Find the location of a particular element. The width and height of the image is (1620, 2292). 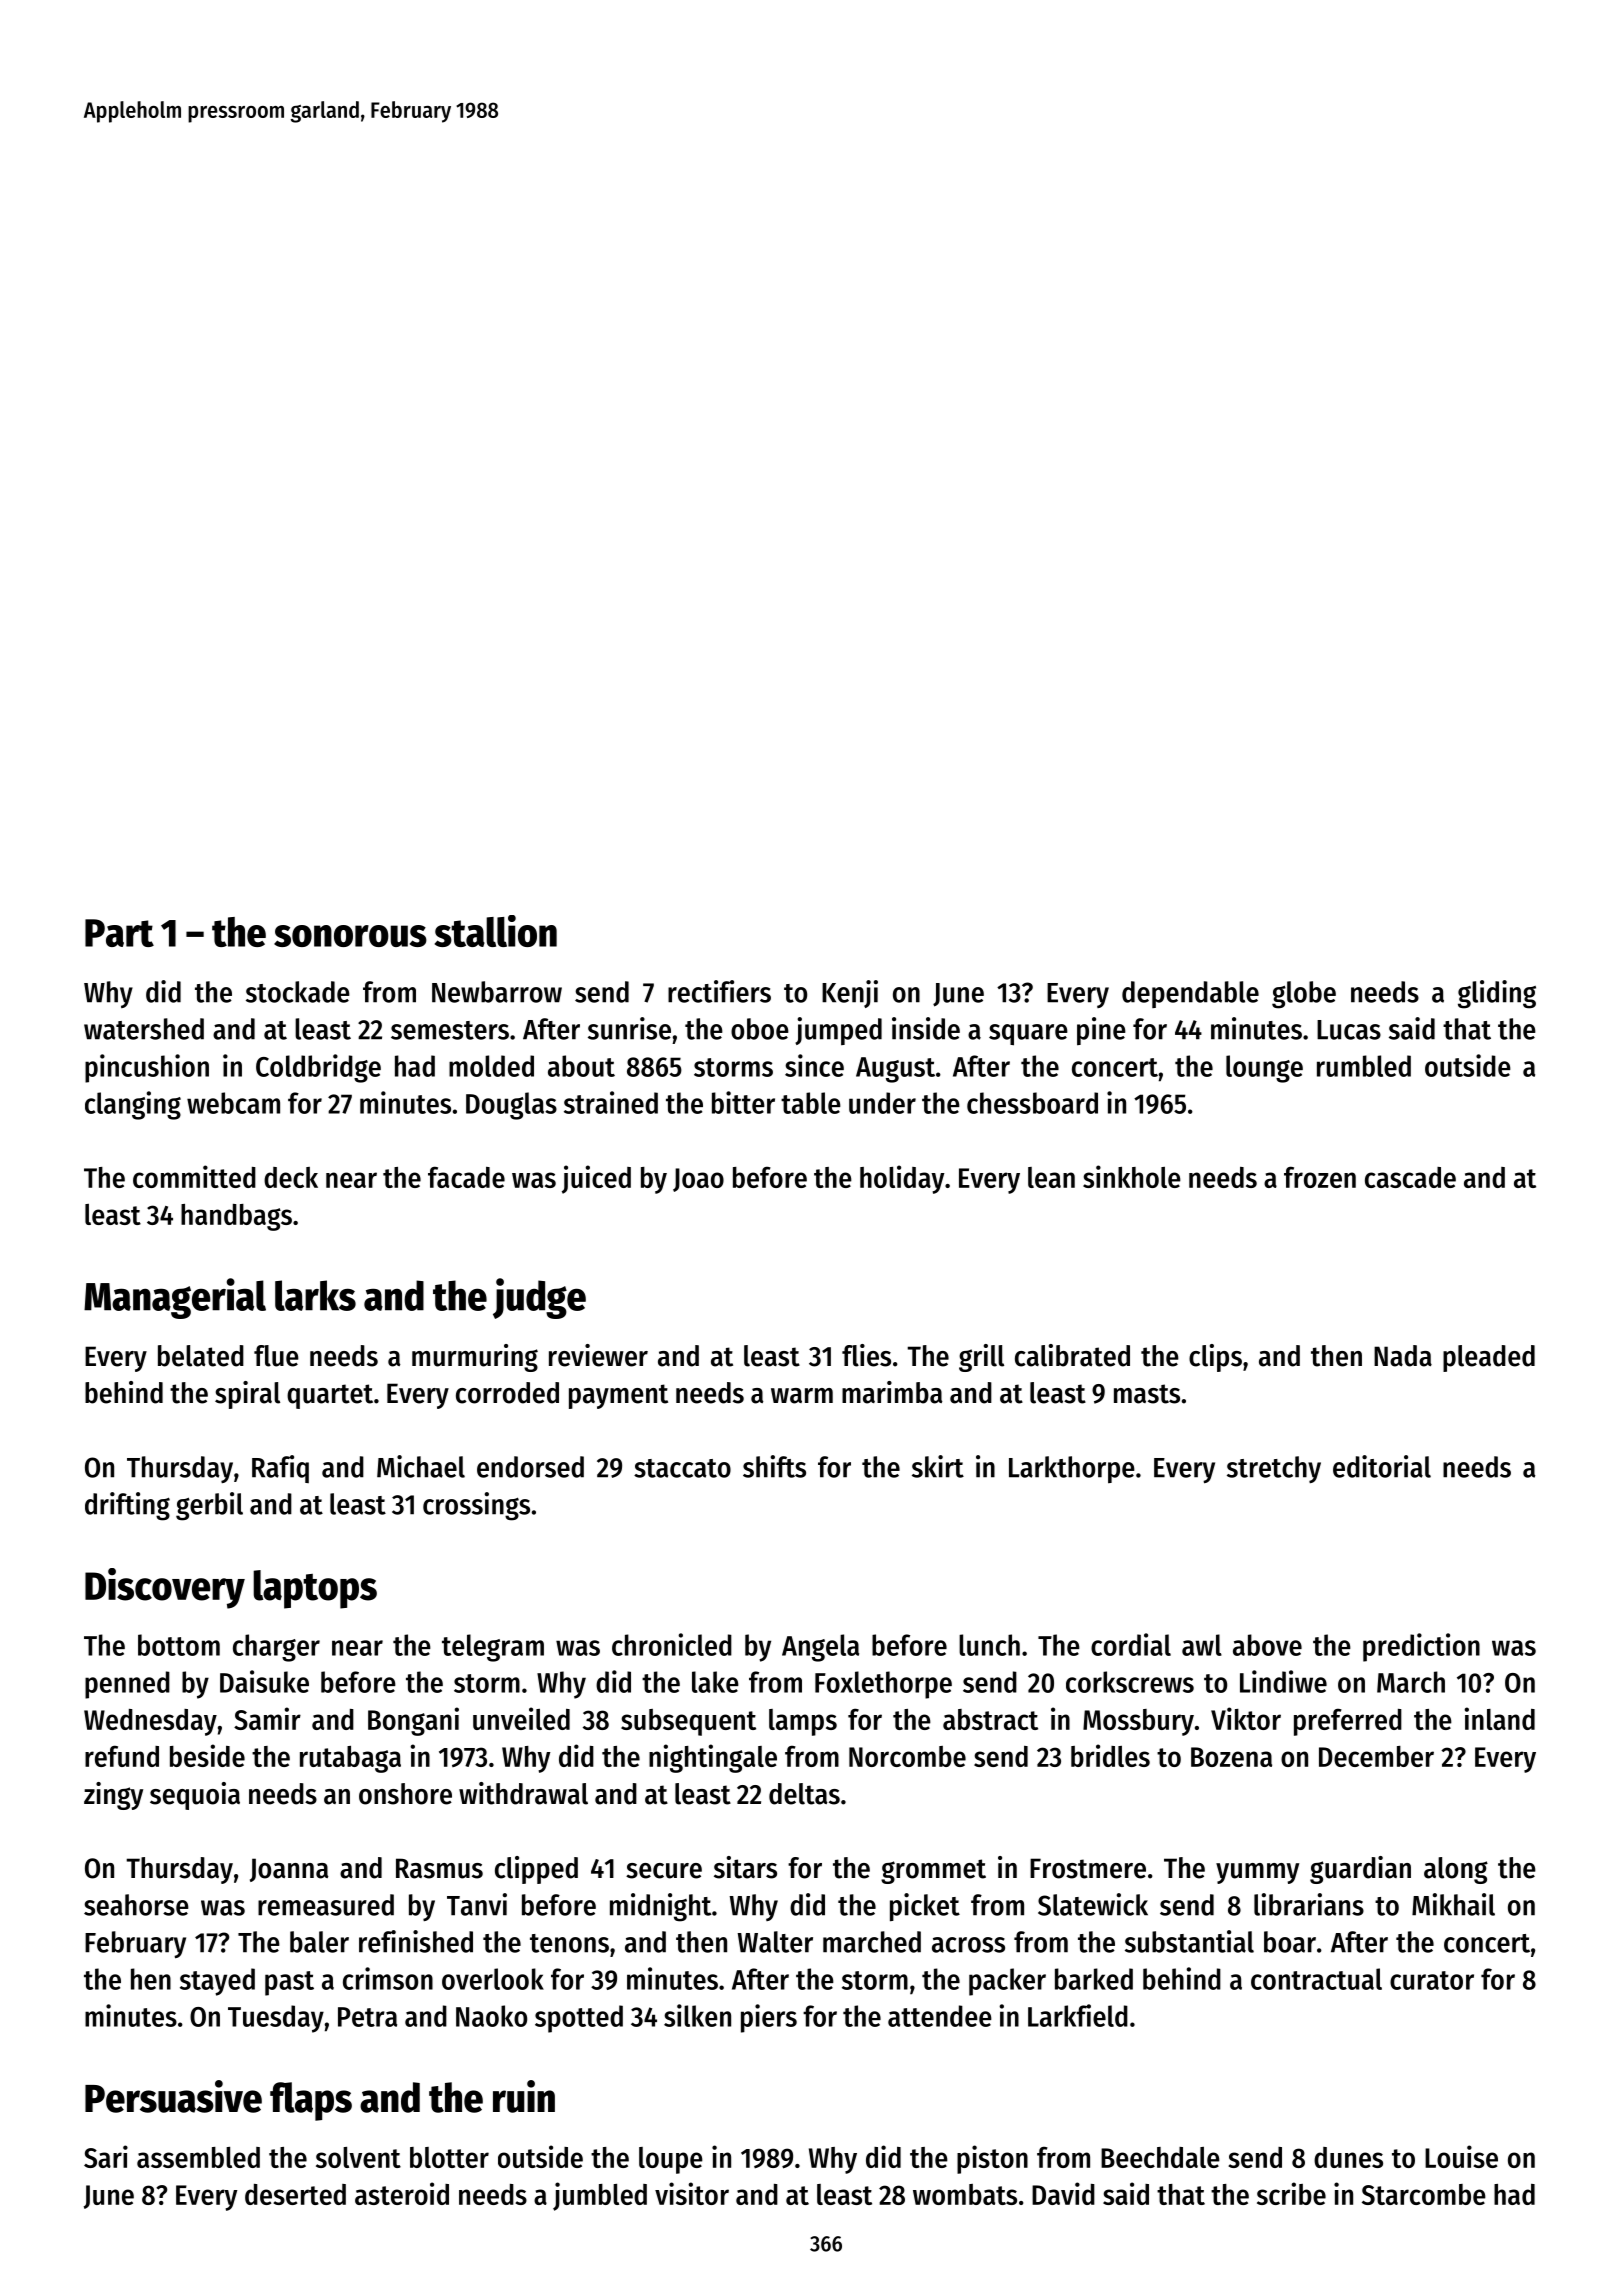

calibrated is located at coordinates (1072, 1355).
